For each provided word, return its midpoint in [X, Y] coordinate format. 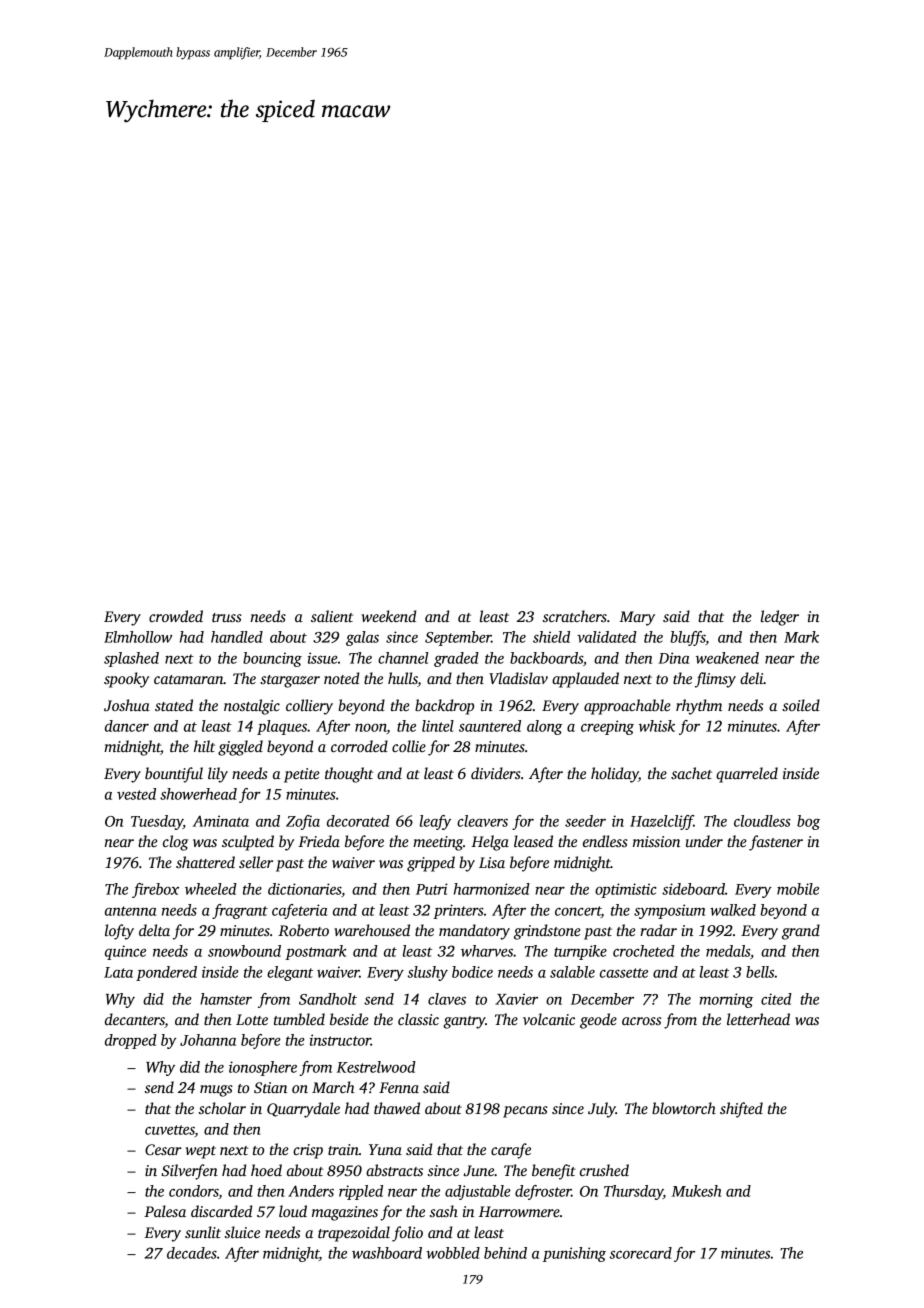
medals [728, 951]
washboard [387, 1253]
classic [418, 1019]
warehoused [372, 930]
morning [726, 1000]
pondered [166, 973]
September [458, 638]
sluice [242, 1232]
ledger [780, 618]
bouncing [272, 659]
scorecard [641, 1253]
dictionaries [304, 889]
